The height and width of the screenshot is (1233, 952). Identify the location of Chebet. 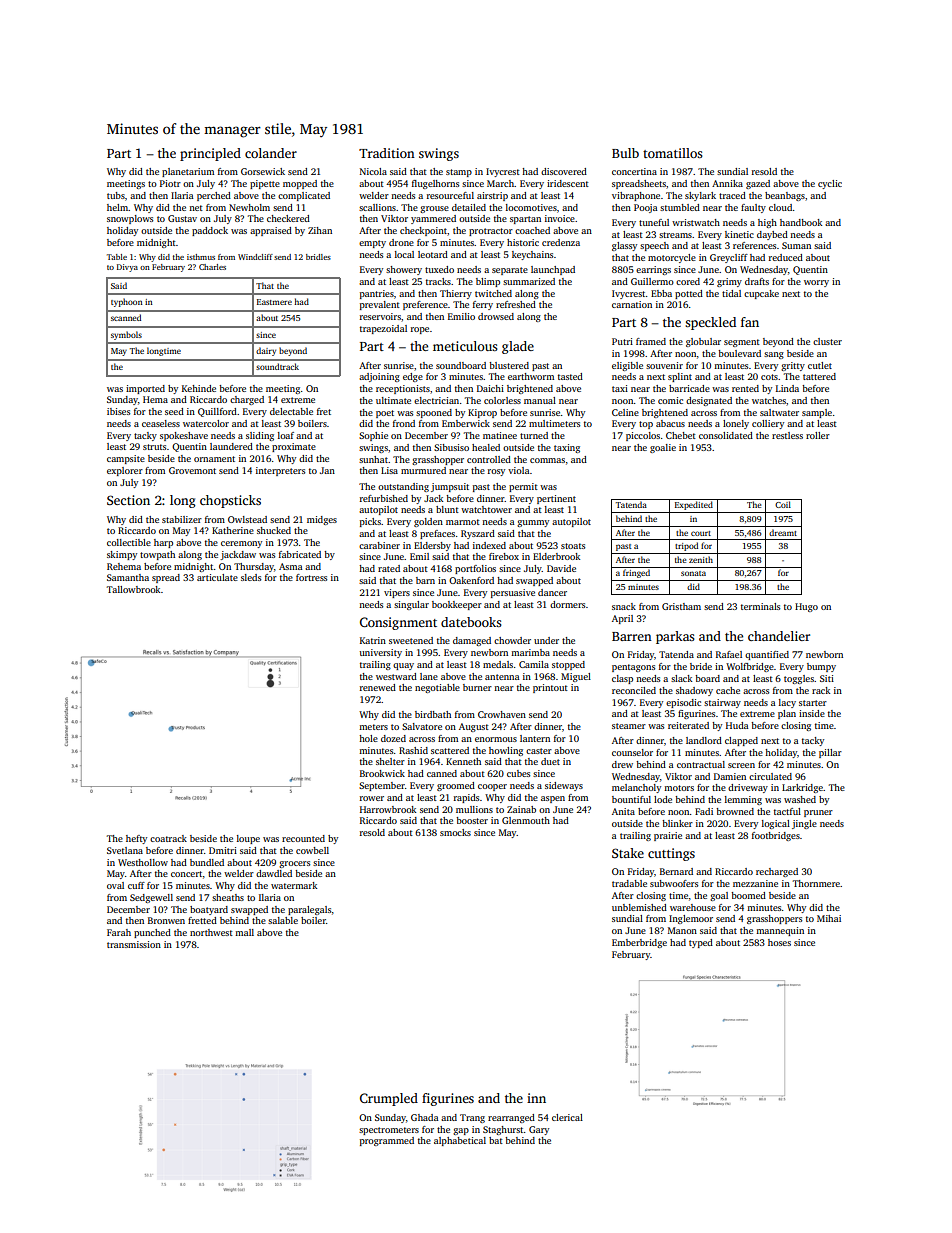
(681, 435).
